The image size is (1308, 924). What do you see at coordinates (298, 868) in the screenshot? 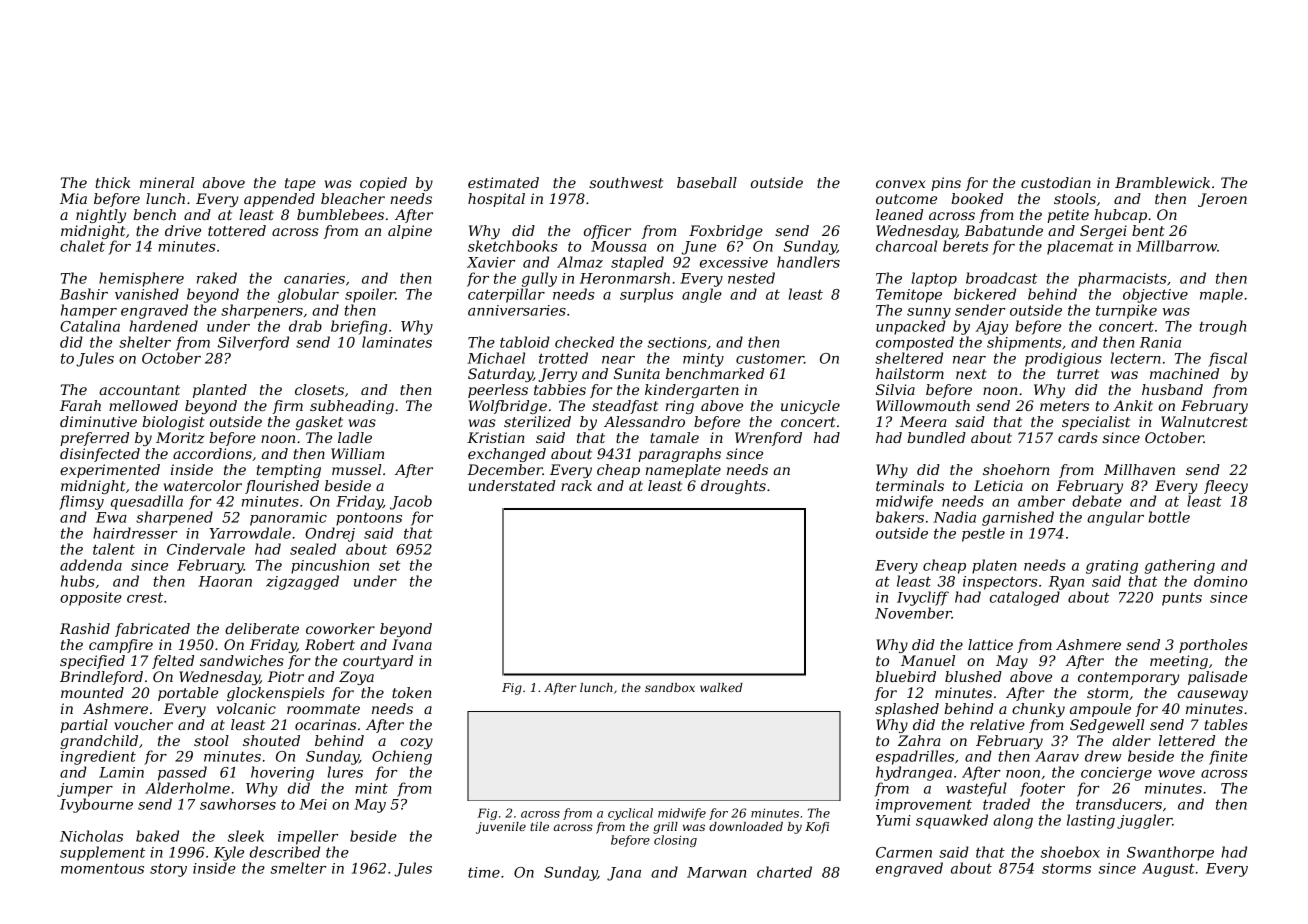
I see `smelter` at bounding box center [298, 868].
